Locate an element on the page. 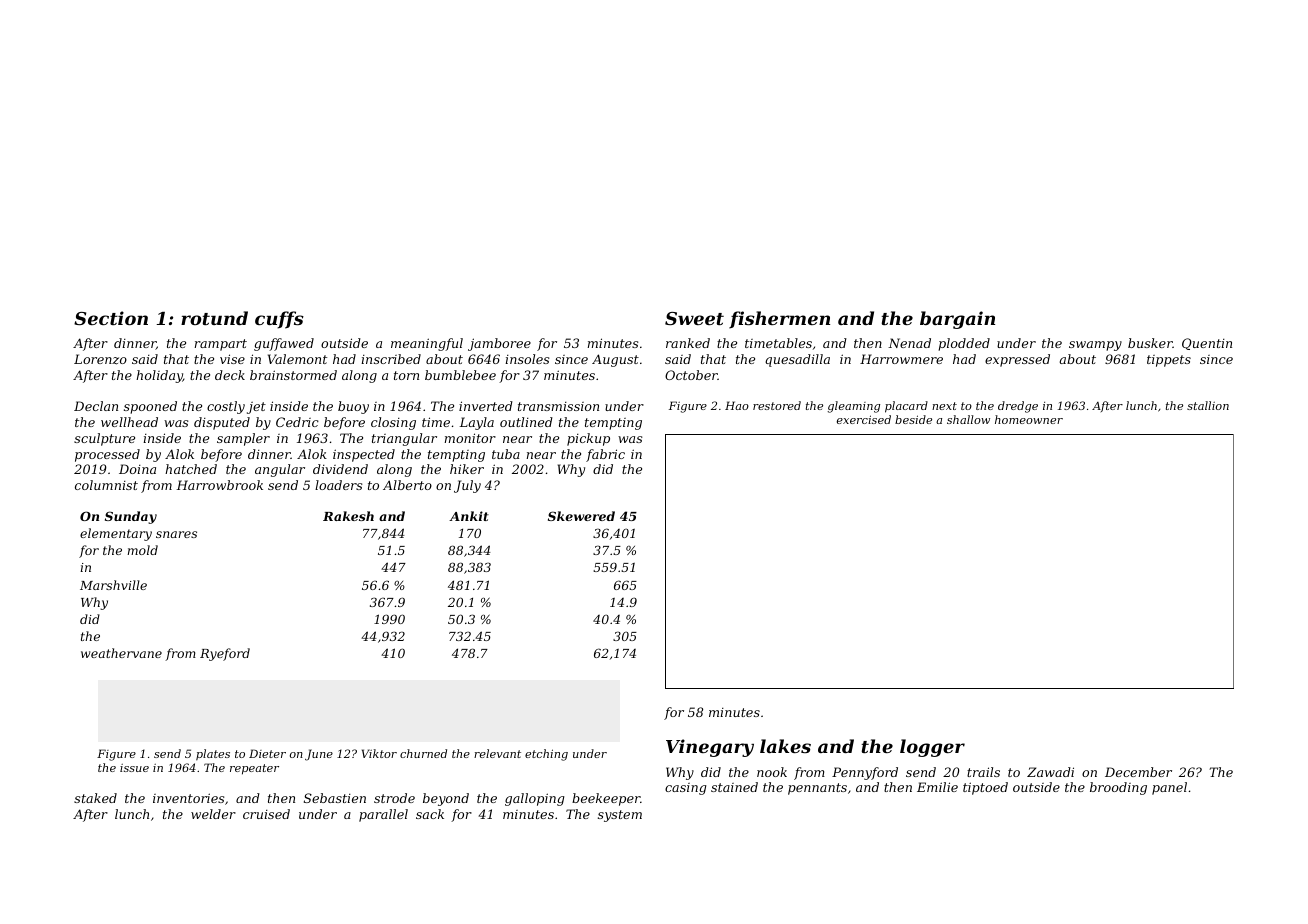 The width and height of the document is (1308, 924). system is located at coordinates (620, 816).
